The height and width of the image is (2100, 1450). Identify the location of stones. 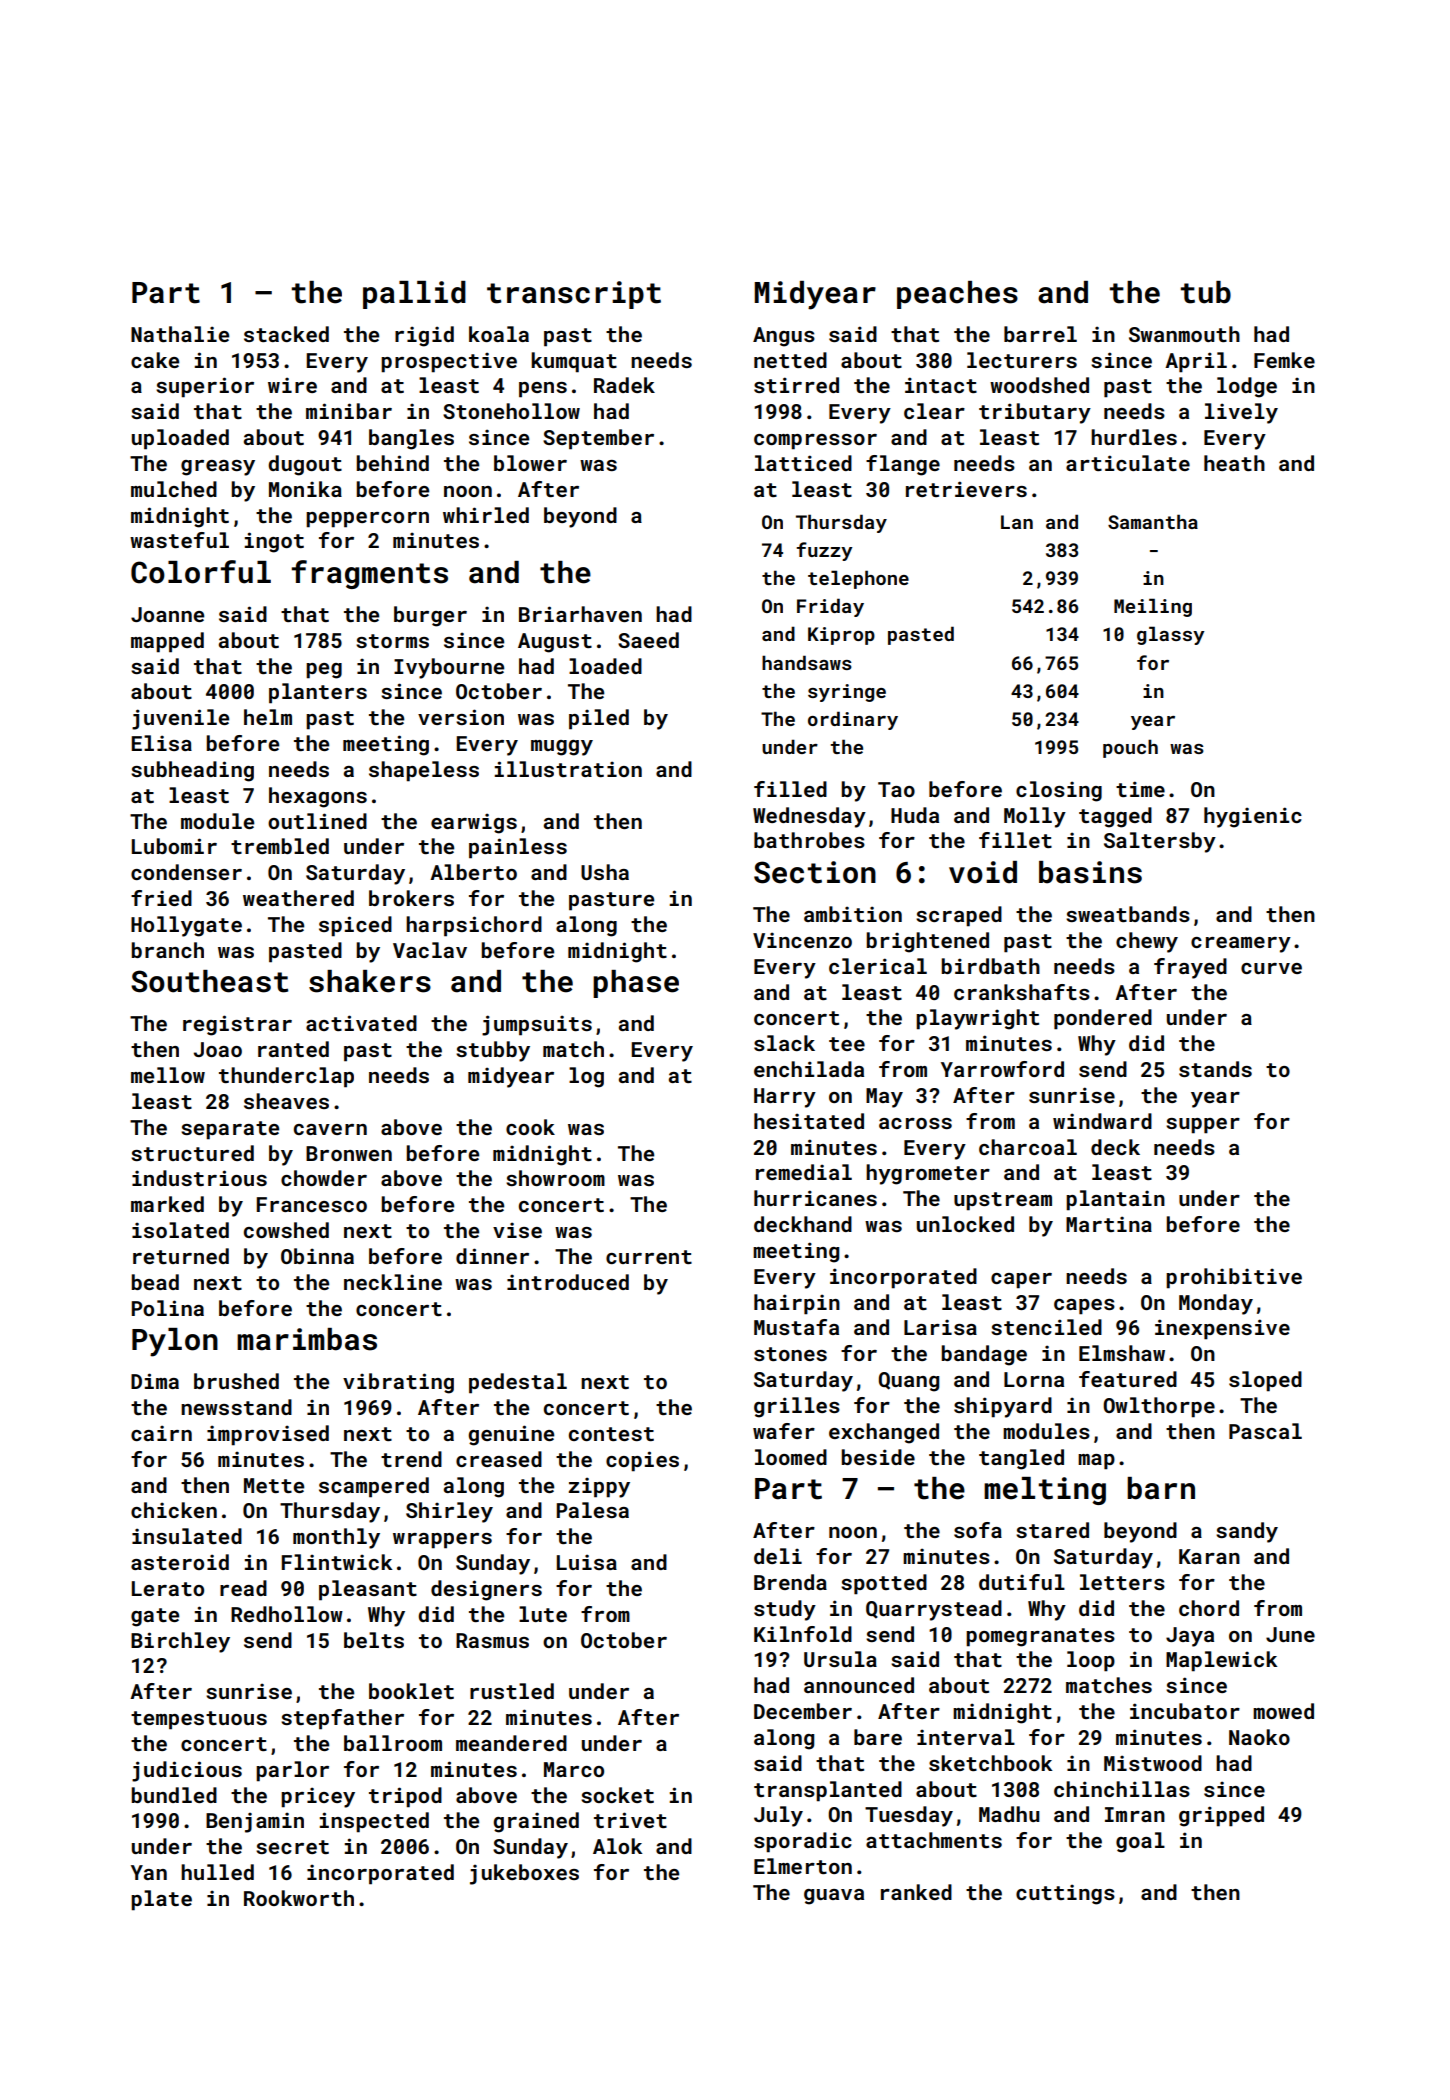
(790, 1354).
